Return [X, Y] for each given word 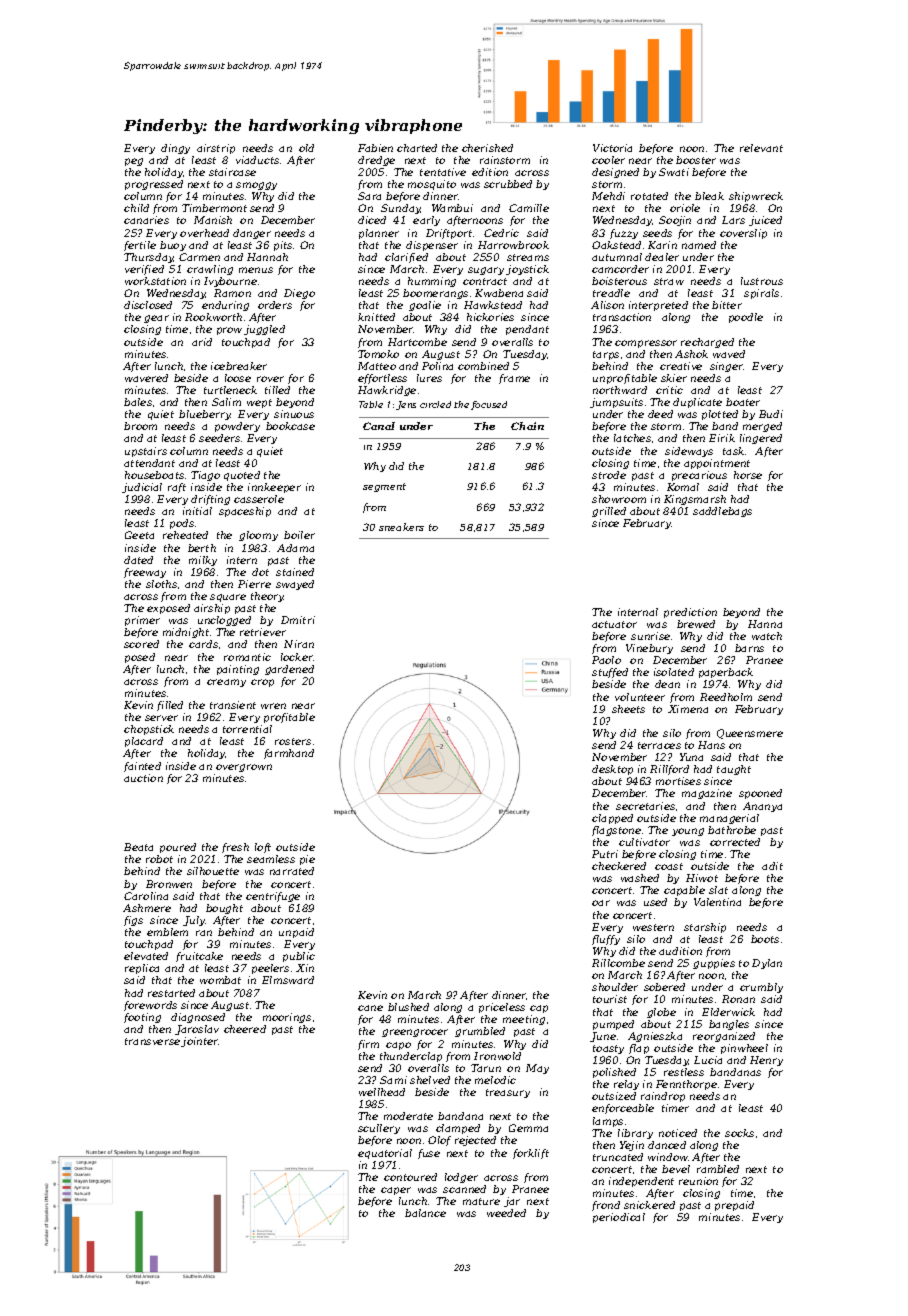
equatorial [385, 1154]
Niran [299, 644]
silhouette [213, 871]
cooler [608, 160]
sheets [628, 709]
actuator [614, 624]
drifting [210, 500]
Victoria [612, 148]
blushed [408, 1007]
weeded [506, 1213]
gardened [289, 670]
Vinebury [649, 649]
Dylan [767, 964]
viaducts [257, 160]
